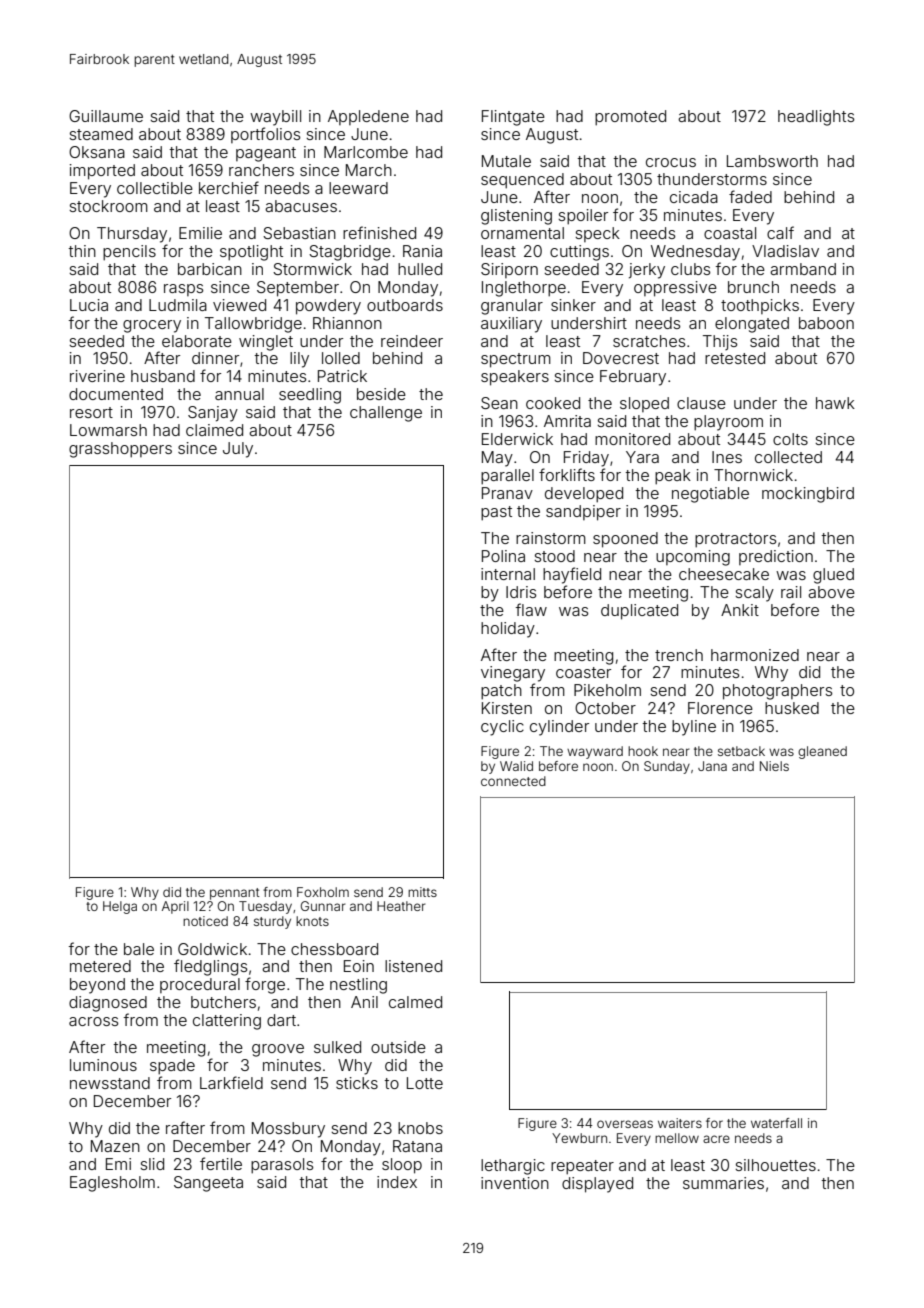 This document has width=924, height=1308. I want to click on Lowmarsh, so click(108, 430).
